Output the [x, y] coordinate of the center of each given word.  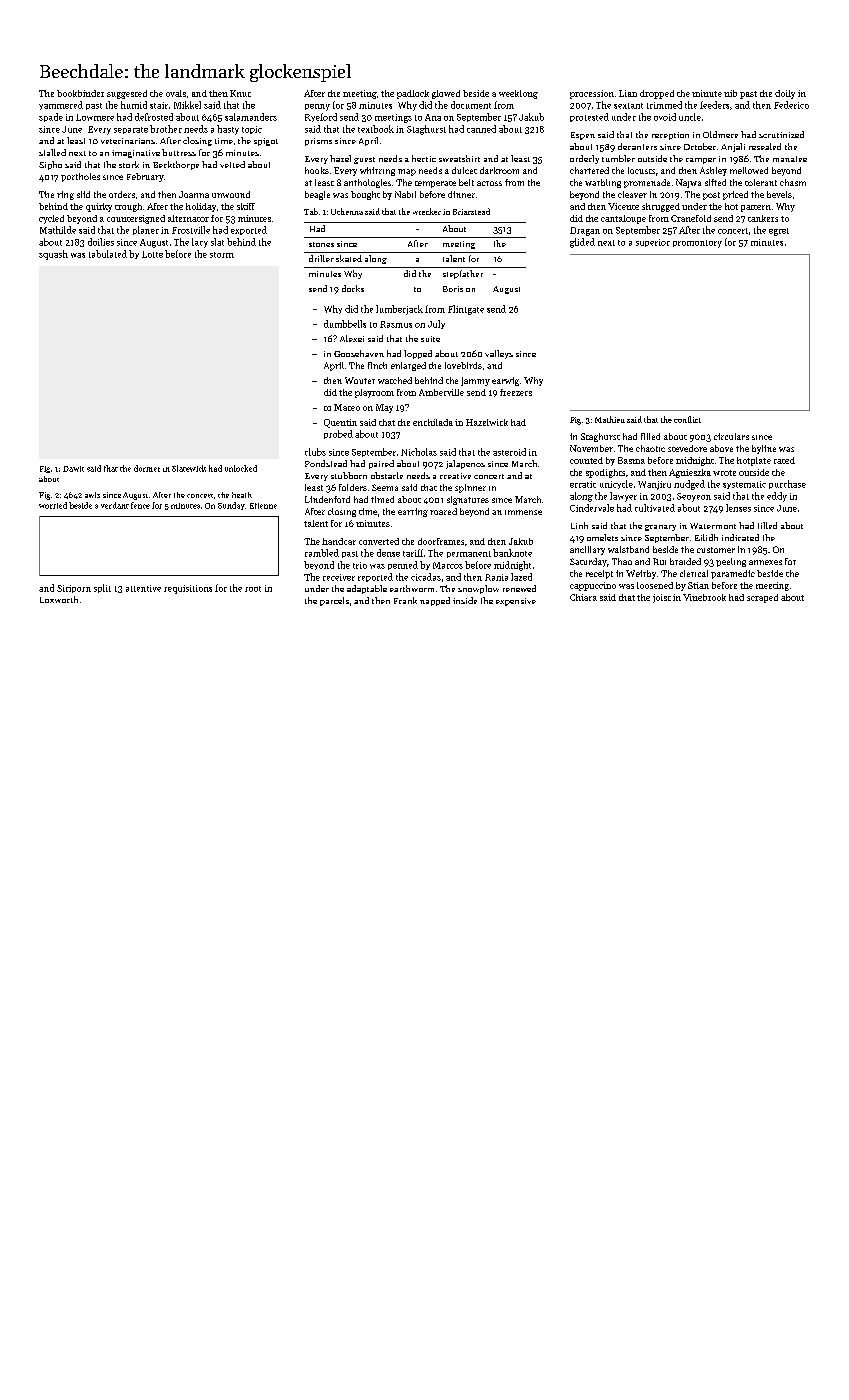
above [721, 448]
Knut [240, 93]
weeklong [518, 94]
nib [730, 93]
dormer [147, 468]
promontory [697, 244]
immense [523, 512]
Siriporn [74, 589]
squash [53, 255]
